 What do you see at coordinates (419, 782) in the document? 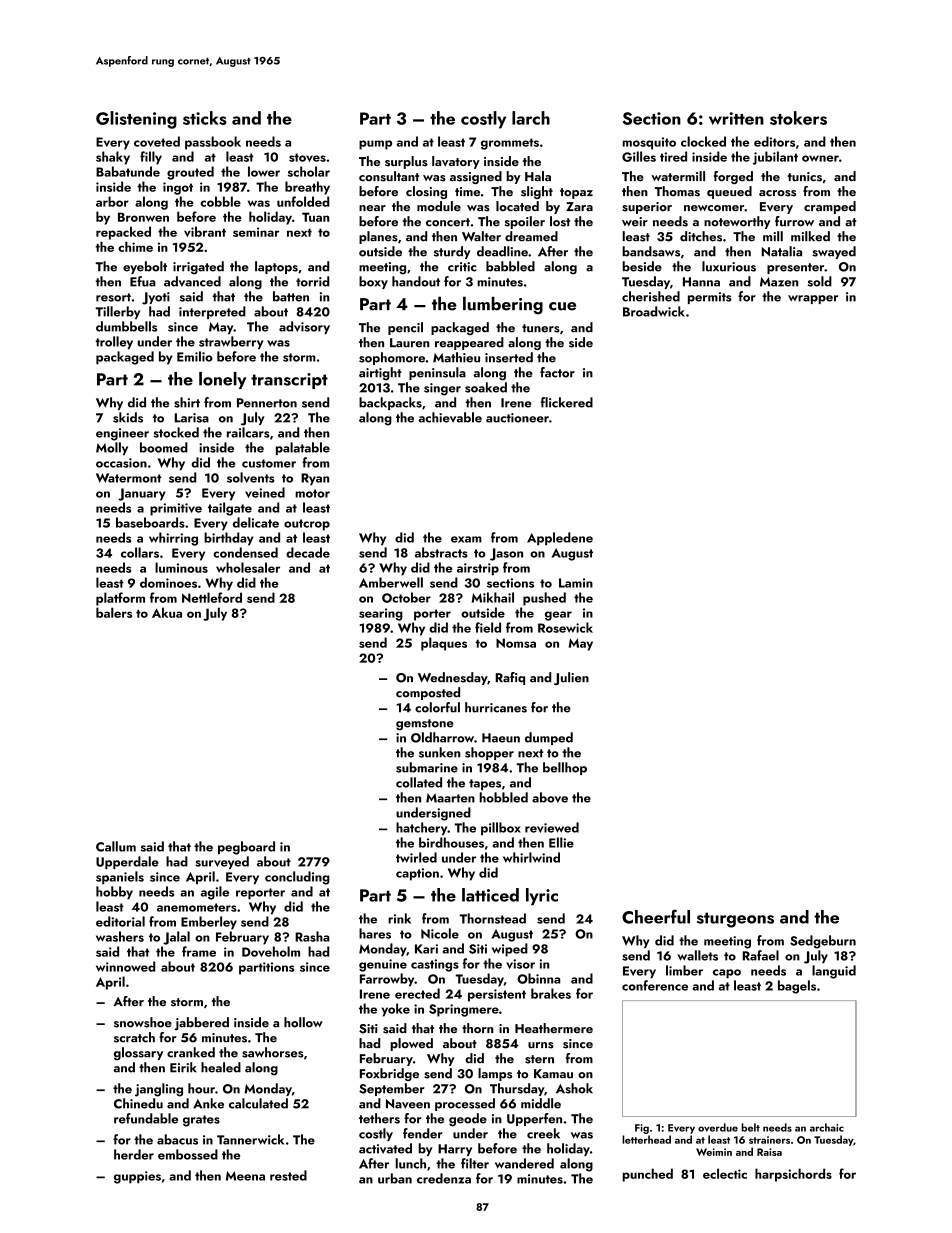
I see `collated` at bounding box center [419, 782].
